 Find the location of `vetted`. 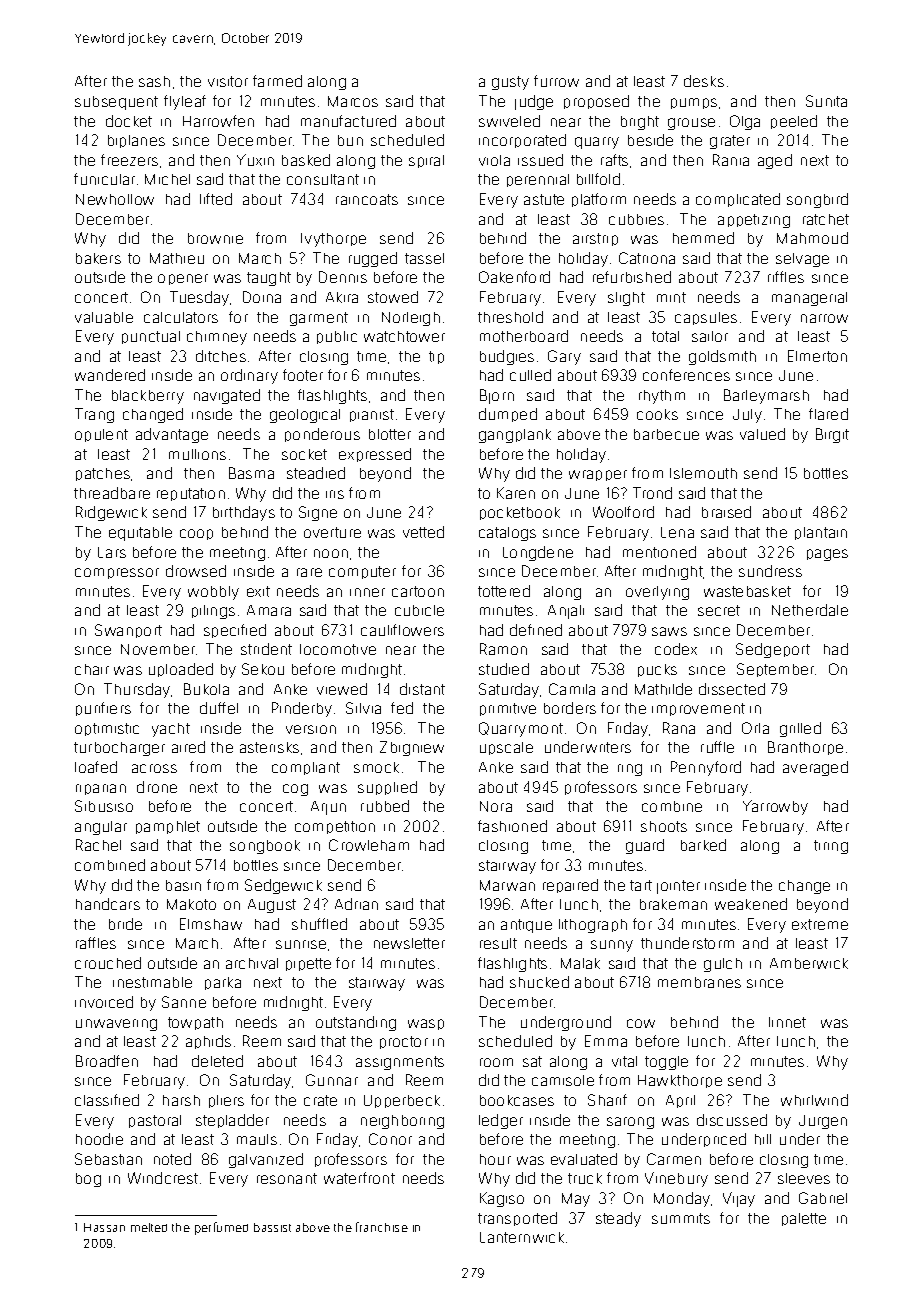

vetted is located at coordinates (423, 532).
